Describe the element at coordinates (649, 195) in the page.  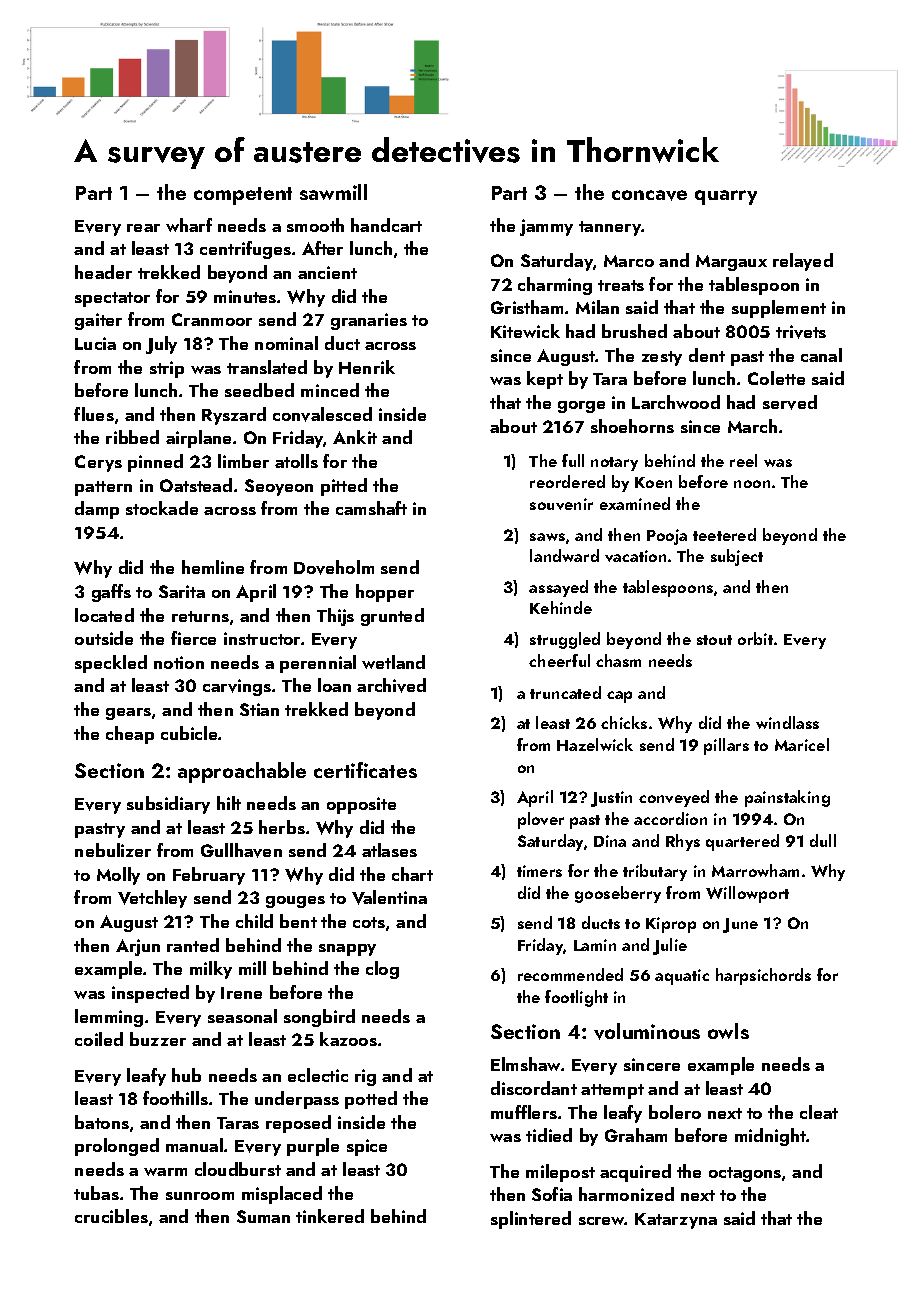
I see `concave` at that location.
